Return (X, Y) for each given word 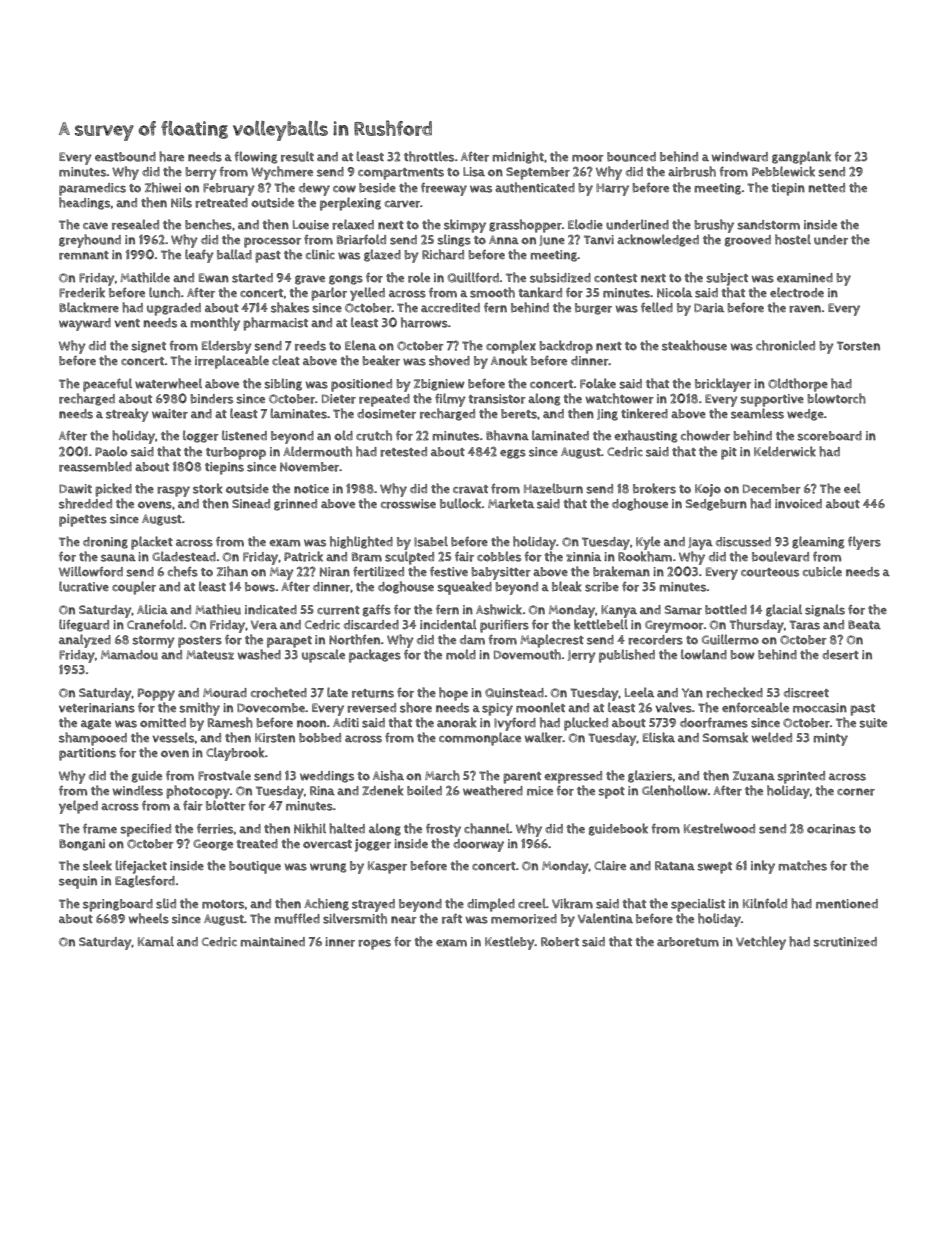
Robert (560, 942)
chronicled (785, 345)
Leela (639, 692)
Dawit (75, 489)
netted (826, 187)
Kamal (156, 941)
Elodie (585, 224)
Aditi (346, 722)
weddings (327, 777)
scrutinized (845, 942)
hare (171, 156)
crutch (374, 435)
